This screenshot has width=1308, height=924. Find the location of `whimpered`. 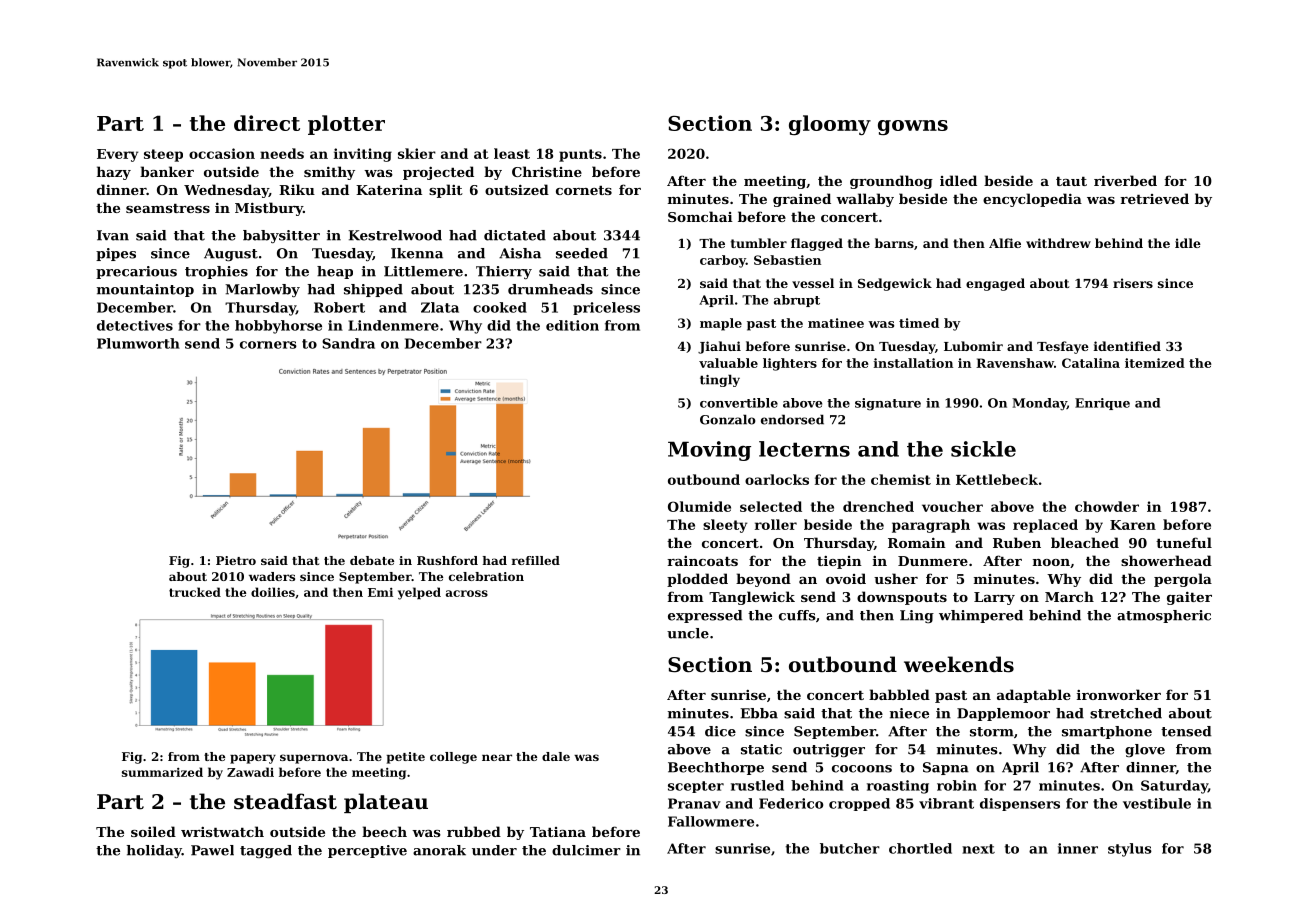

whimpered is located at coordinates (981, 616).
